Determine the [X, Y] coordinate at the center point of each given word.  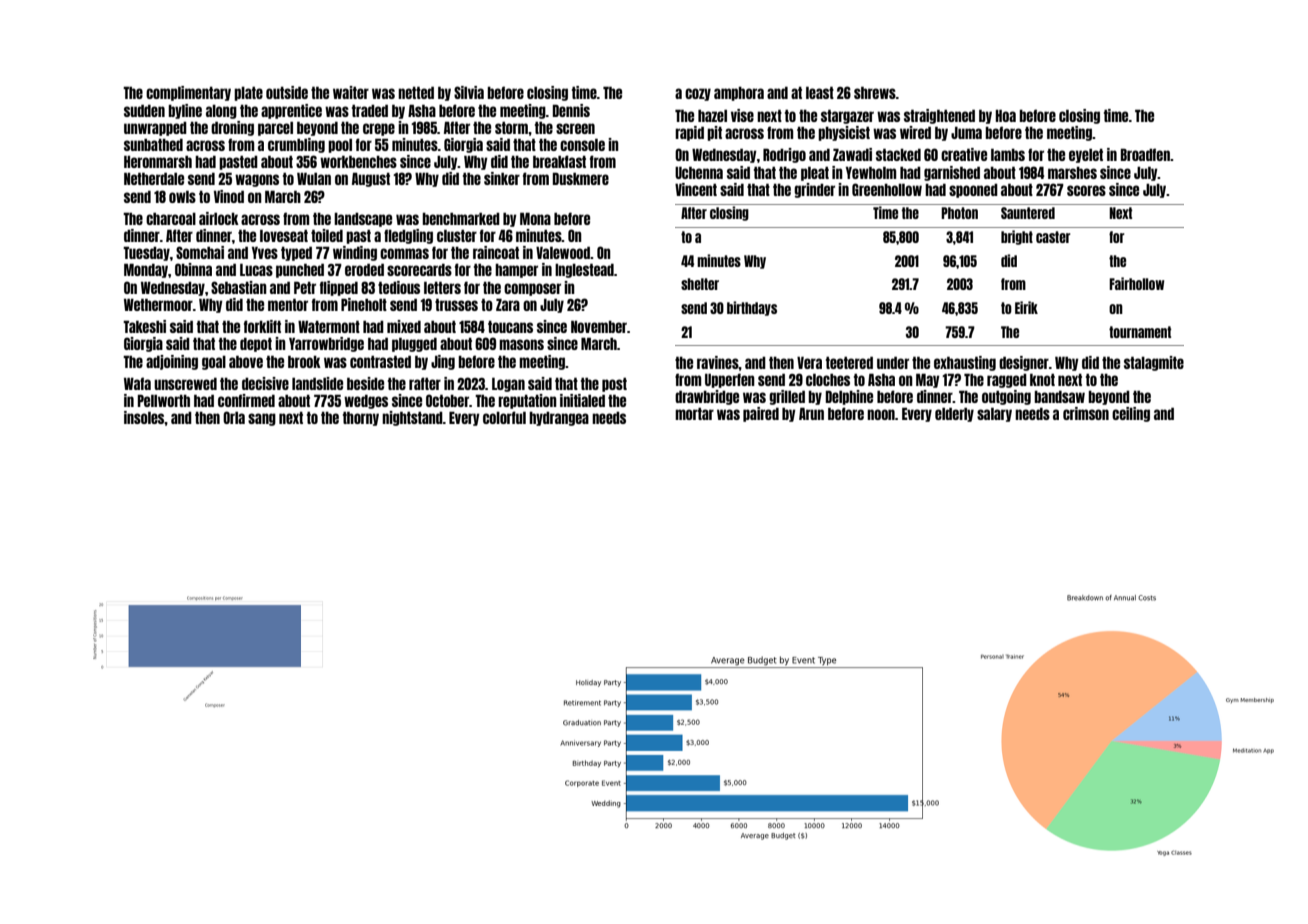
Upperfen [730, 380]
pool [340, 146]
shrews [875, 92]
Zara [508, 304]
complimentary [188, 93]
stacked [898, 155]
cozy [698, 94]
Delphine [849, 397]
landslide [317, 383]
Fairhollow [1136, 283]
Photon [959, 213]
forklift [262, 326]
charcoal [171, 219]
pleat [815, 174]
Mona [535, 218]
